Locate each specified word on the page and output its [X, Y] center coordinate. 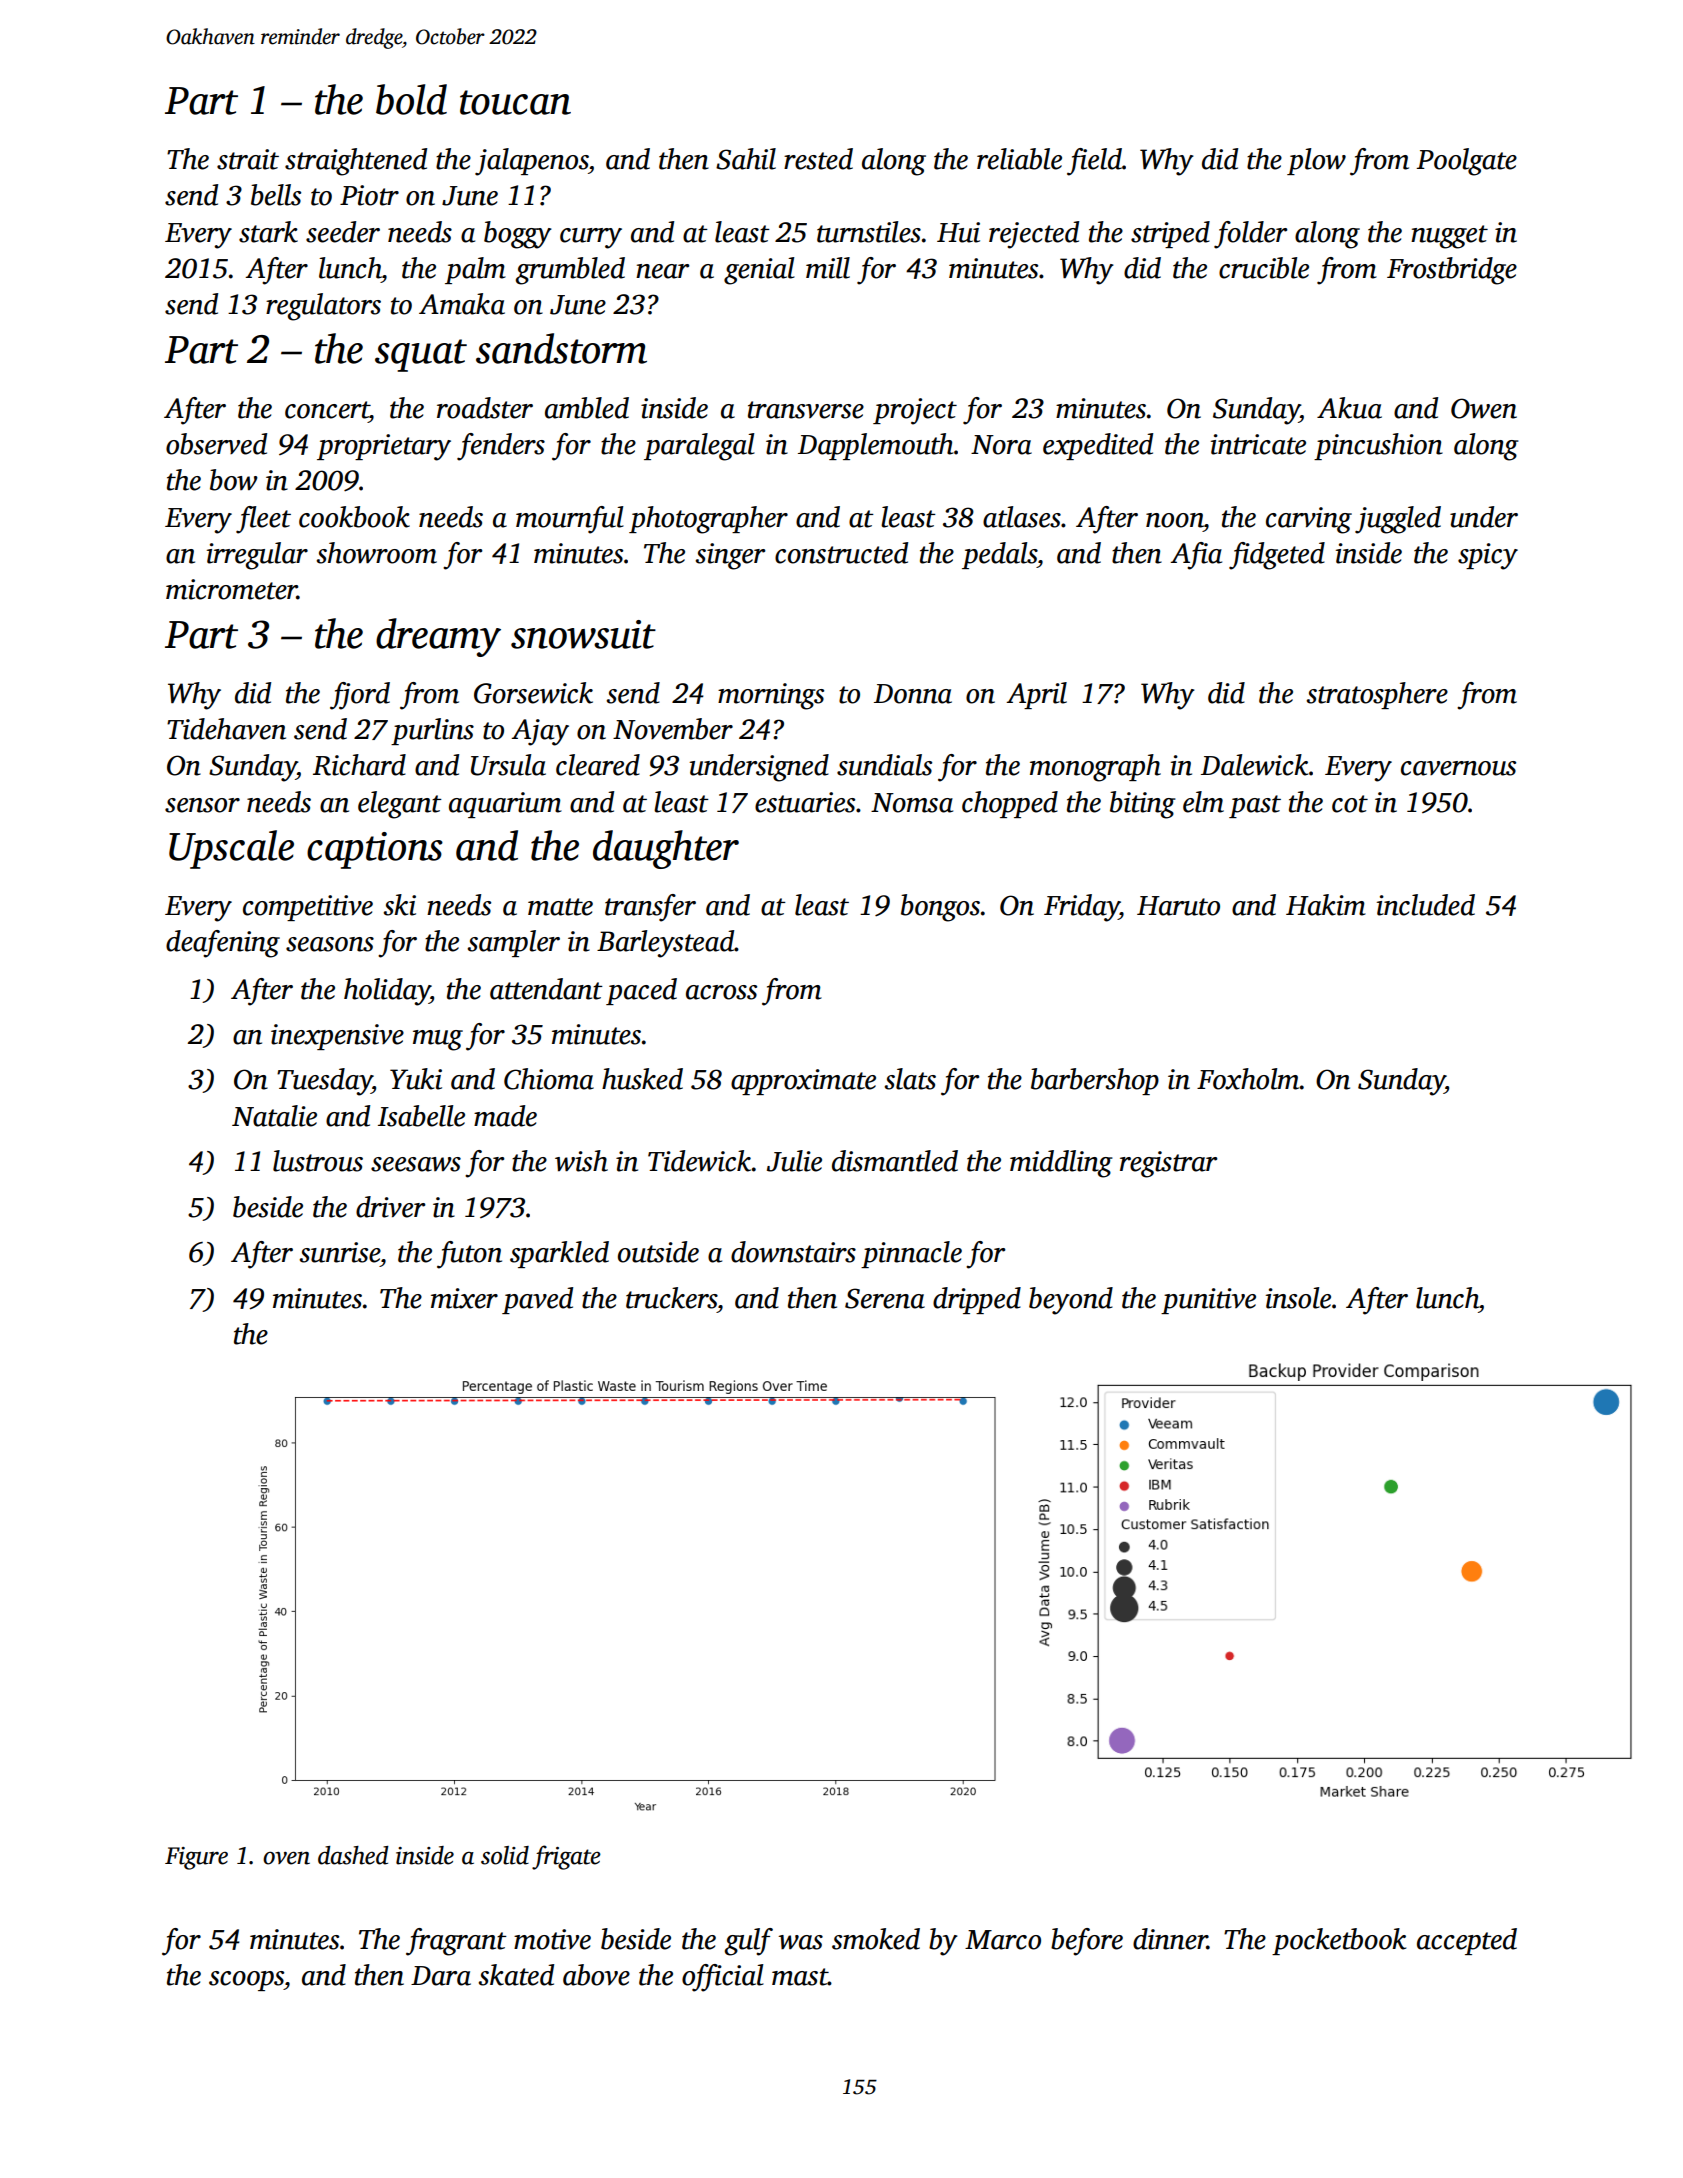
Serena [885, 1298]
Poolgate [1467, 162]
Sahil [746, 159]
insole [1298, 1298]
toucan [515, 102]
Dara [441, 1976]
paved [537, 1300]
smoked [876, 1939]
